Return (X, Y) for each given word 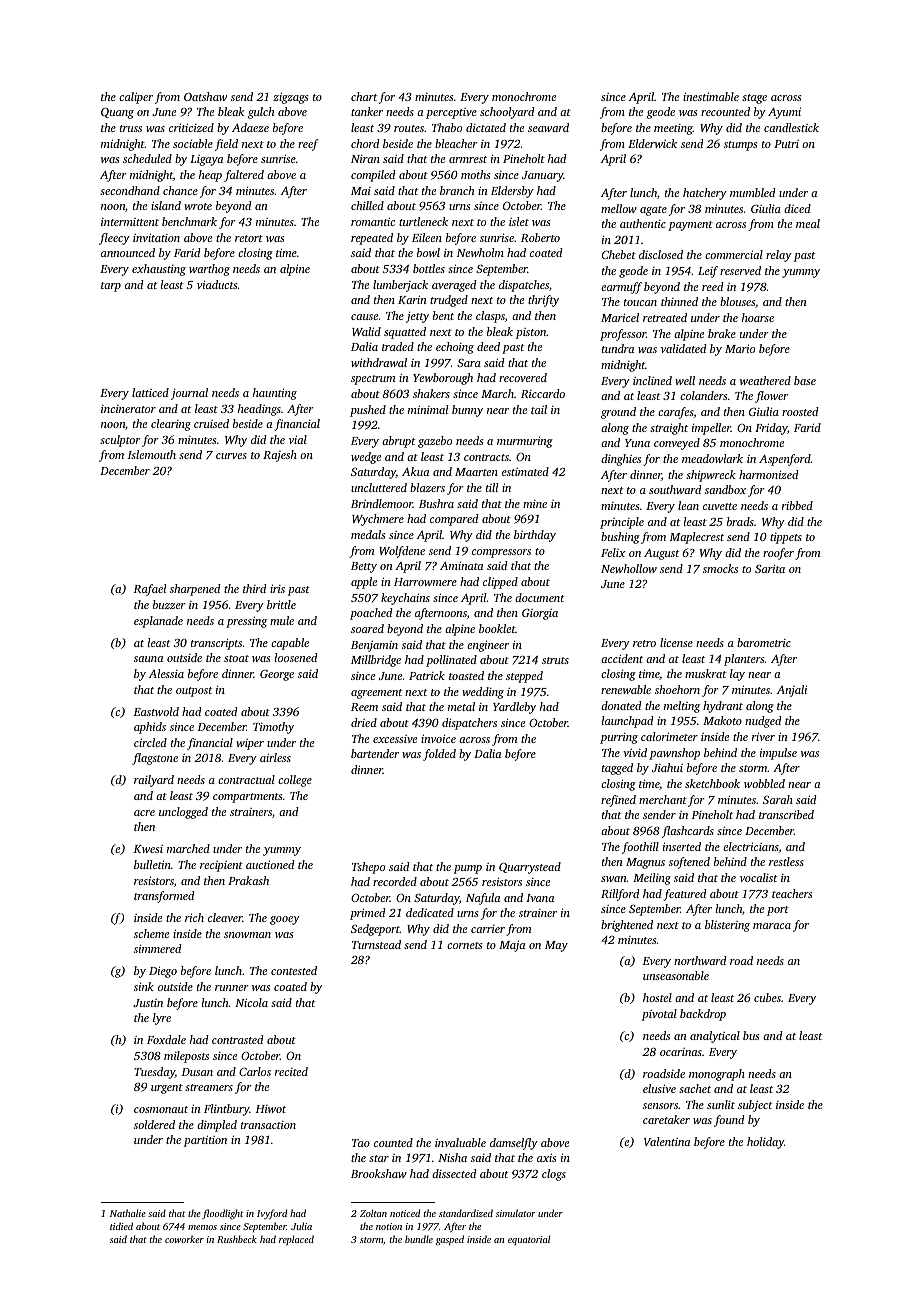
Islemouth (152, 454)
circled (150, 742)
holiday (765, 1143)
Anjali (792, 691)
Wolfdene (402, 552)
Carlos (255, 1071)
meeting (673, 129)
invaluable (460, 1142)
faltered (244, 176)
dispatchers (469, 724)
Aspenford (785, 460)
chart (364, 96)
